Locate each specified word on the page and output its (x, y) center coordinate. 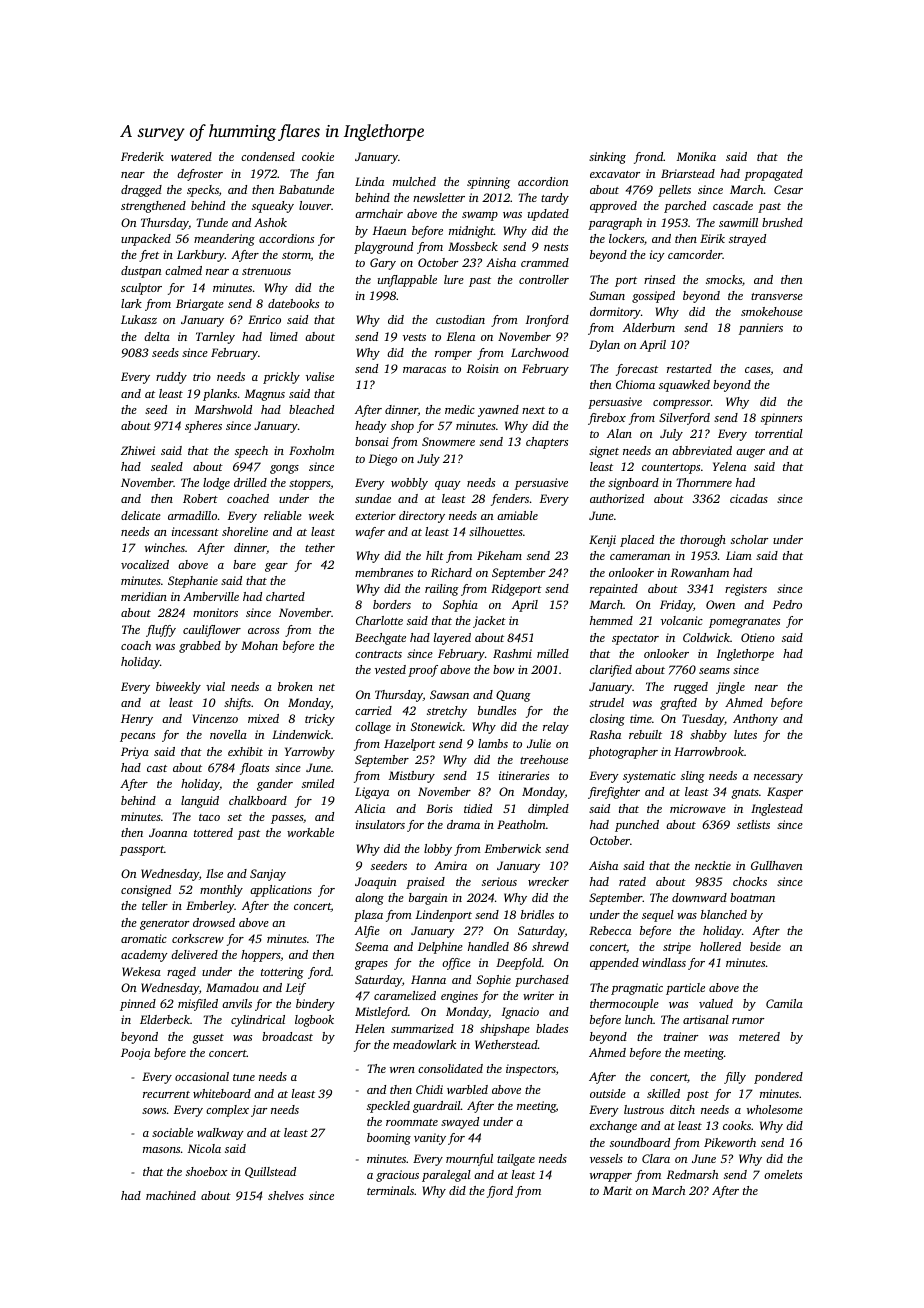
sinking (607, 158)
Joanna (168, 832)
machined (171, 1195)
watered (191, 156)
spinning (488, 183)
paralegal (446, 1176)
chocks (750, 881)
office (456, 964)
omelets (783, 1174)
